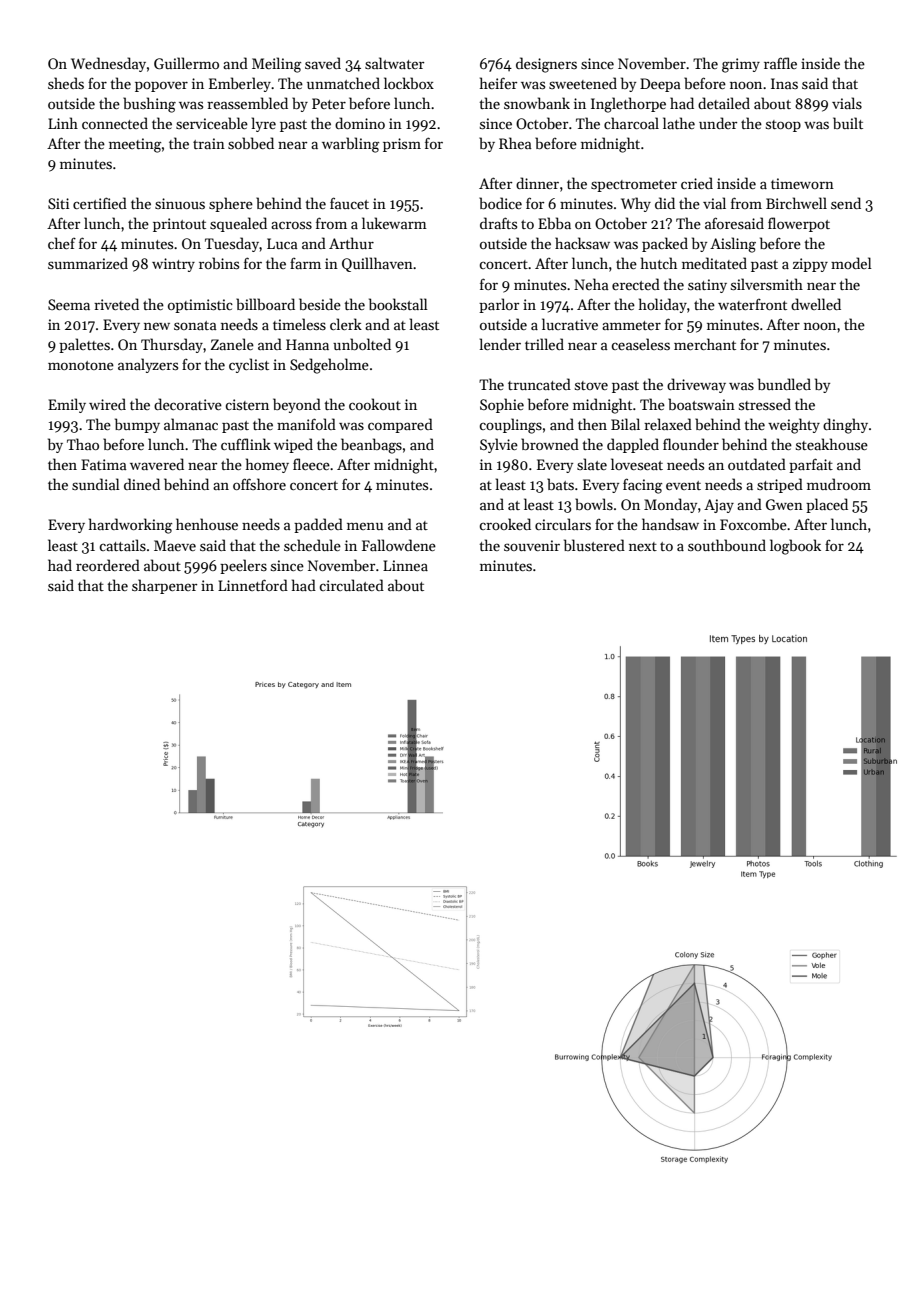  Describe the element at coordinates (500, 203) in the image. I see `bodice` at that location.
